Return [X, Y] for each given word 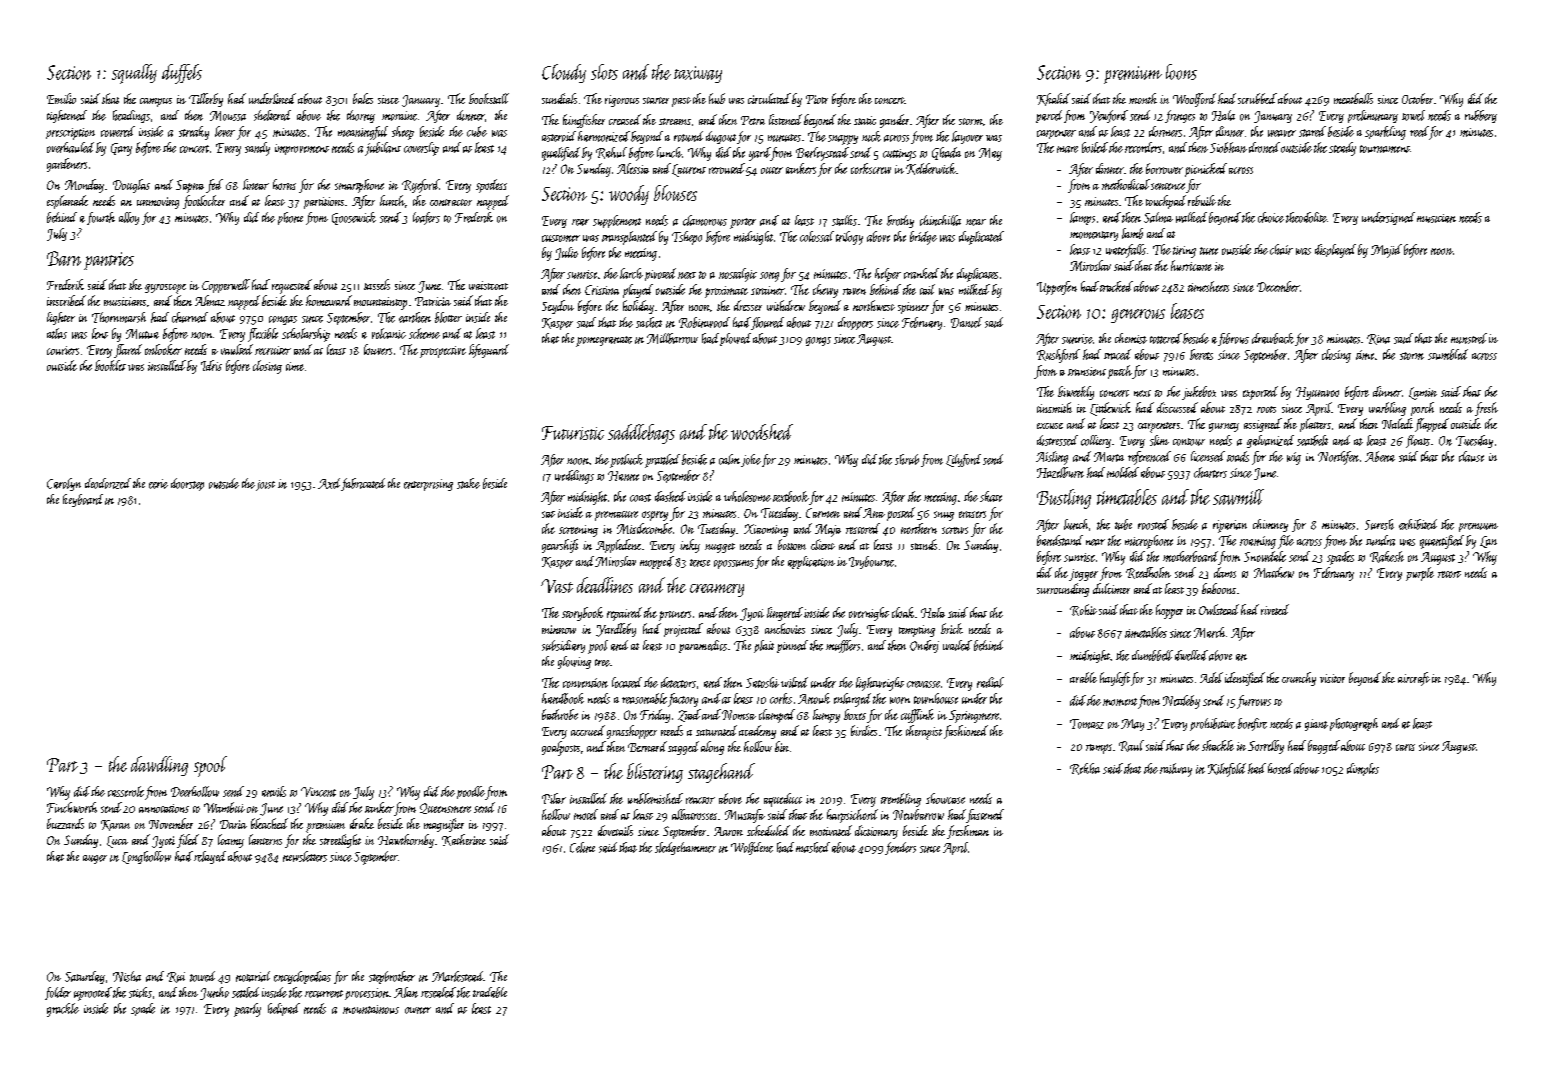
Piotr [817, 99]
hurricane [1191, 265]
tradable [490, 992]
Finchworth [72, 807]
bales [363, 98]
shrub [907, 459]
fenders [900, 848]
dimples [1363, 769]
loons [1181, 72]
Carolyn [64, 484]
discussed [1177, 407]
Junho [214, 993]
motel [586, 814]
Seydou [558, 307]
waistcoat [488, 285]
